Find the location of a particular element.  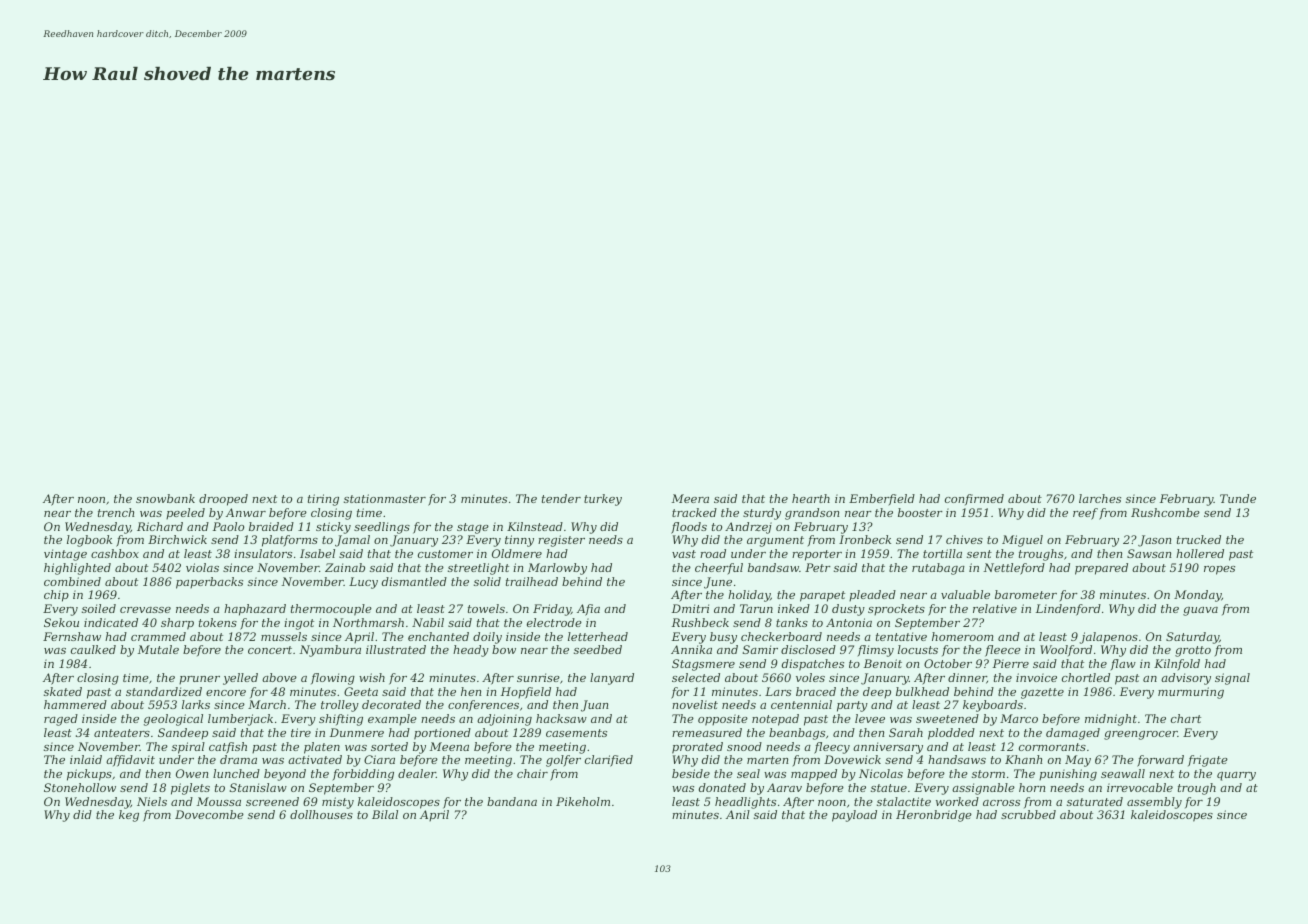

Miguel is located at coordinates (1022, 541).
